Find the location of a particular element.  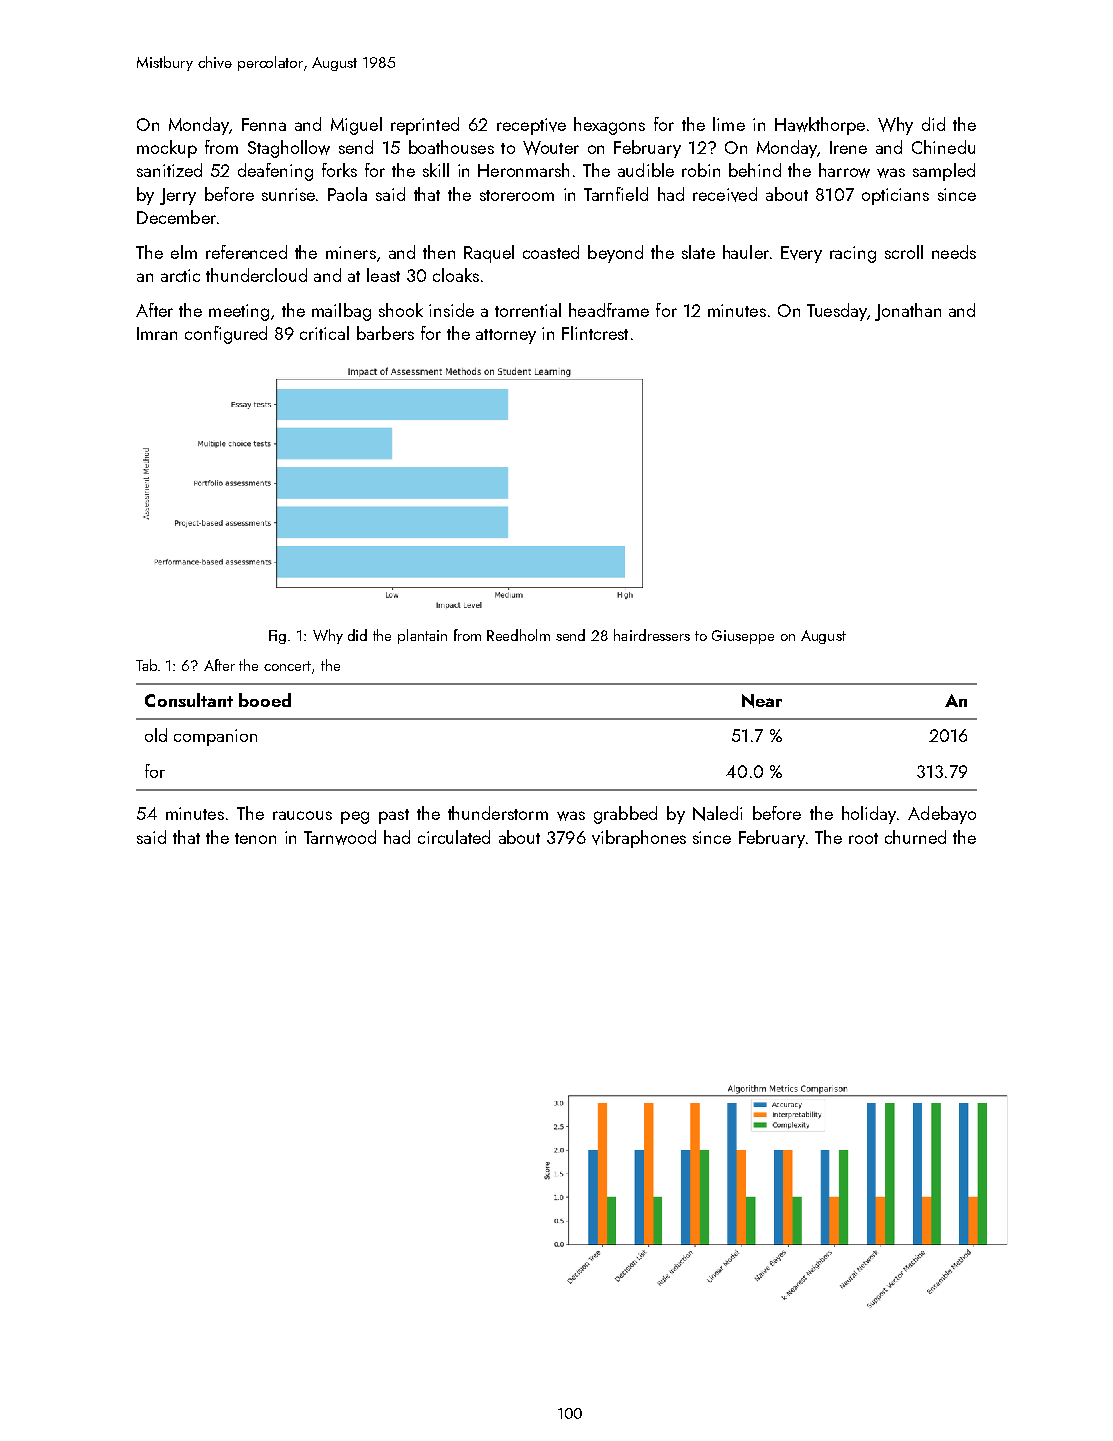

lime is located at coordinates (729, 124).
